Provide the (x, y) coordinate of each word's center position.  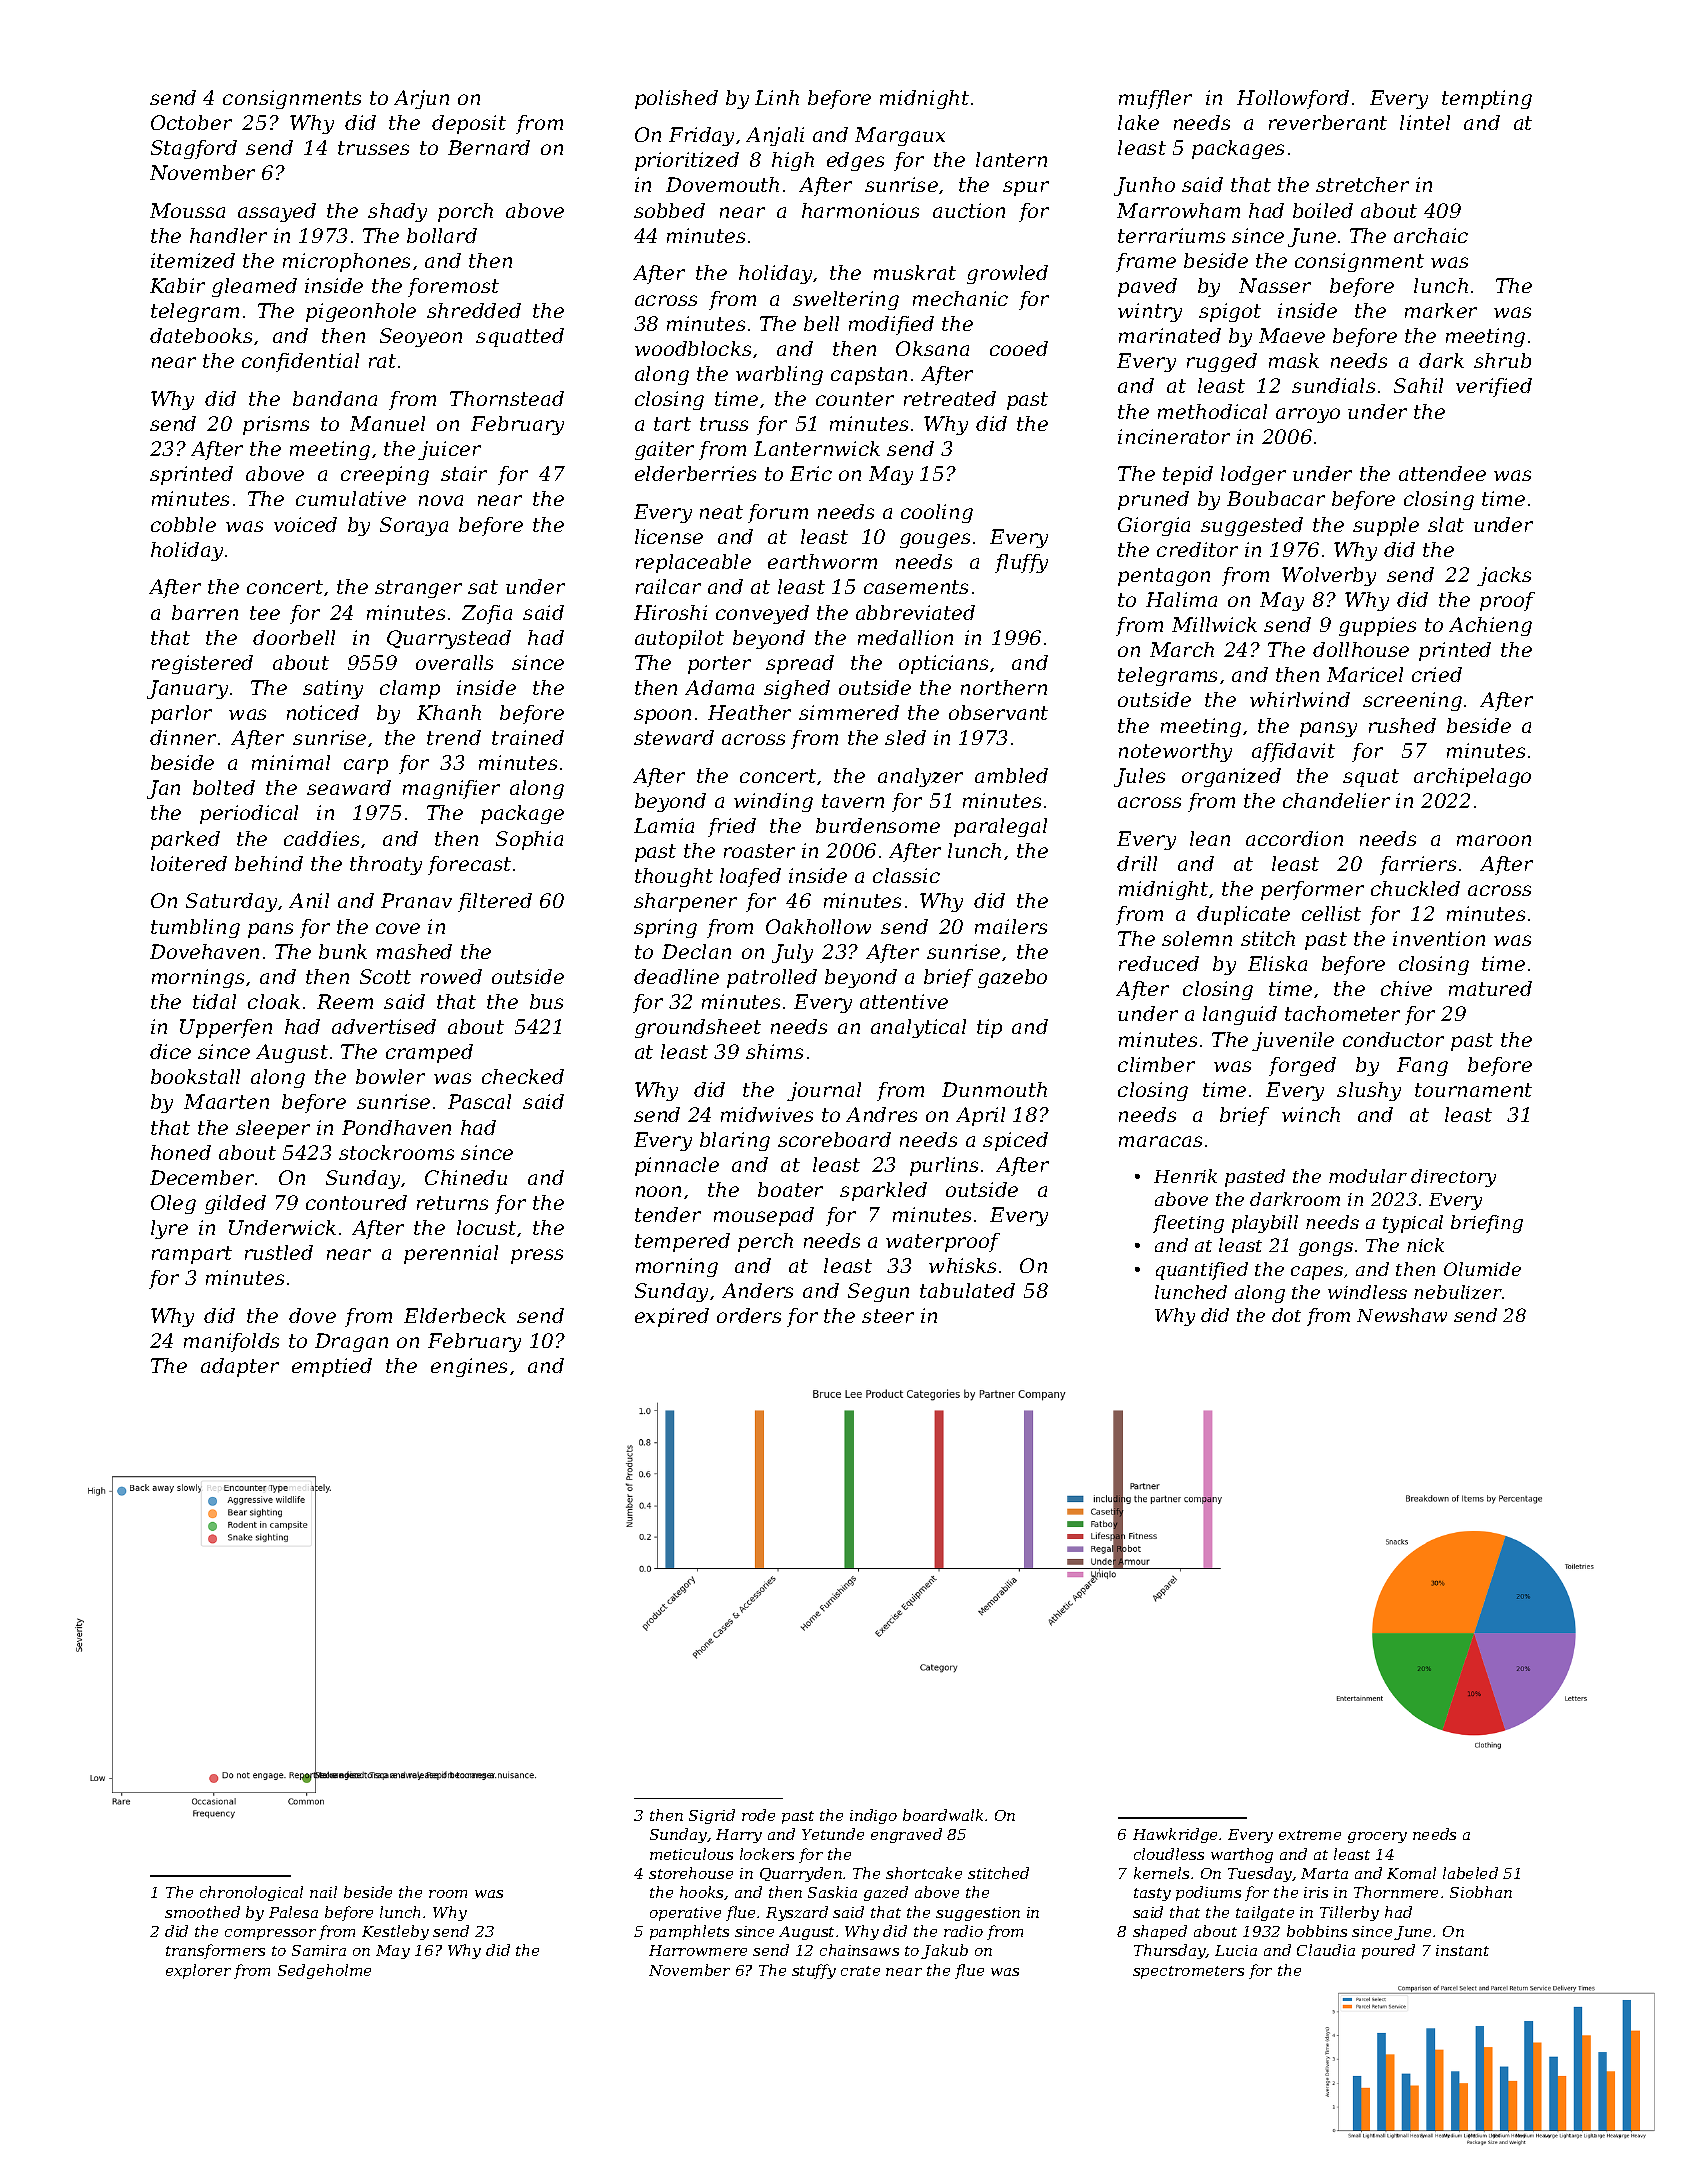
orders (749, 1315)
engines (469, 1367)
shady (397, 212)
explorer (198, 1971)
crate (860, 1971)
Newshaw (1402, 1315)
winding (773, 802)
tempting (1487, 99)
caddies (321, 838)
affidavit (1293, 752)
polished (676, 99)
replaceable (693, 563)
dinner (183, 737)
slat (1446, 524)
